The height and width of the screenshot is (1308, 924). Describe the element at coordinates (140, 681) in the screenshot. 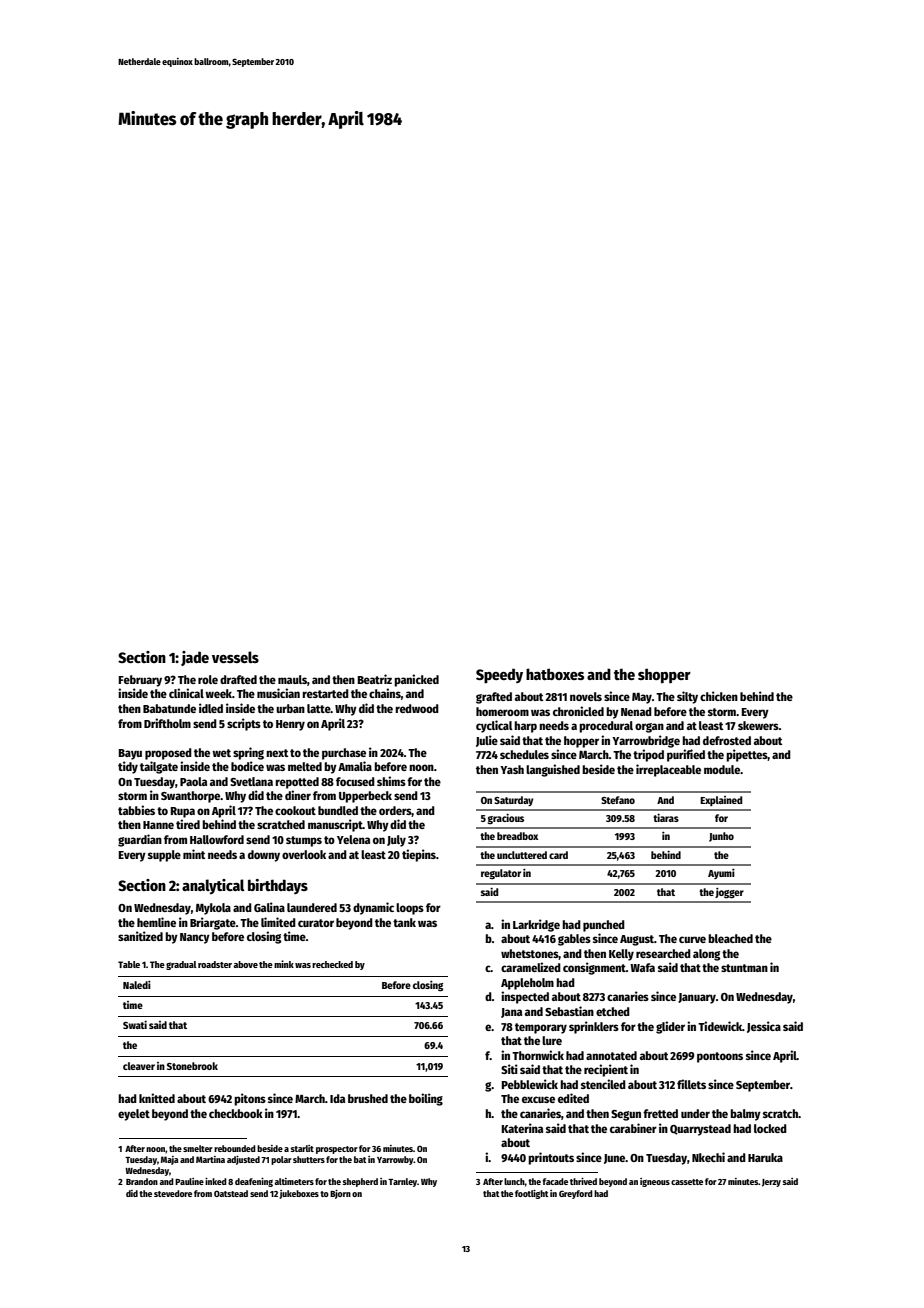

I see `February` at that location.
